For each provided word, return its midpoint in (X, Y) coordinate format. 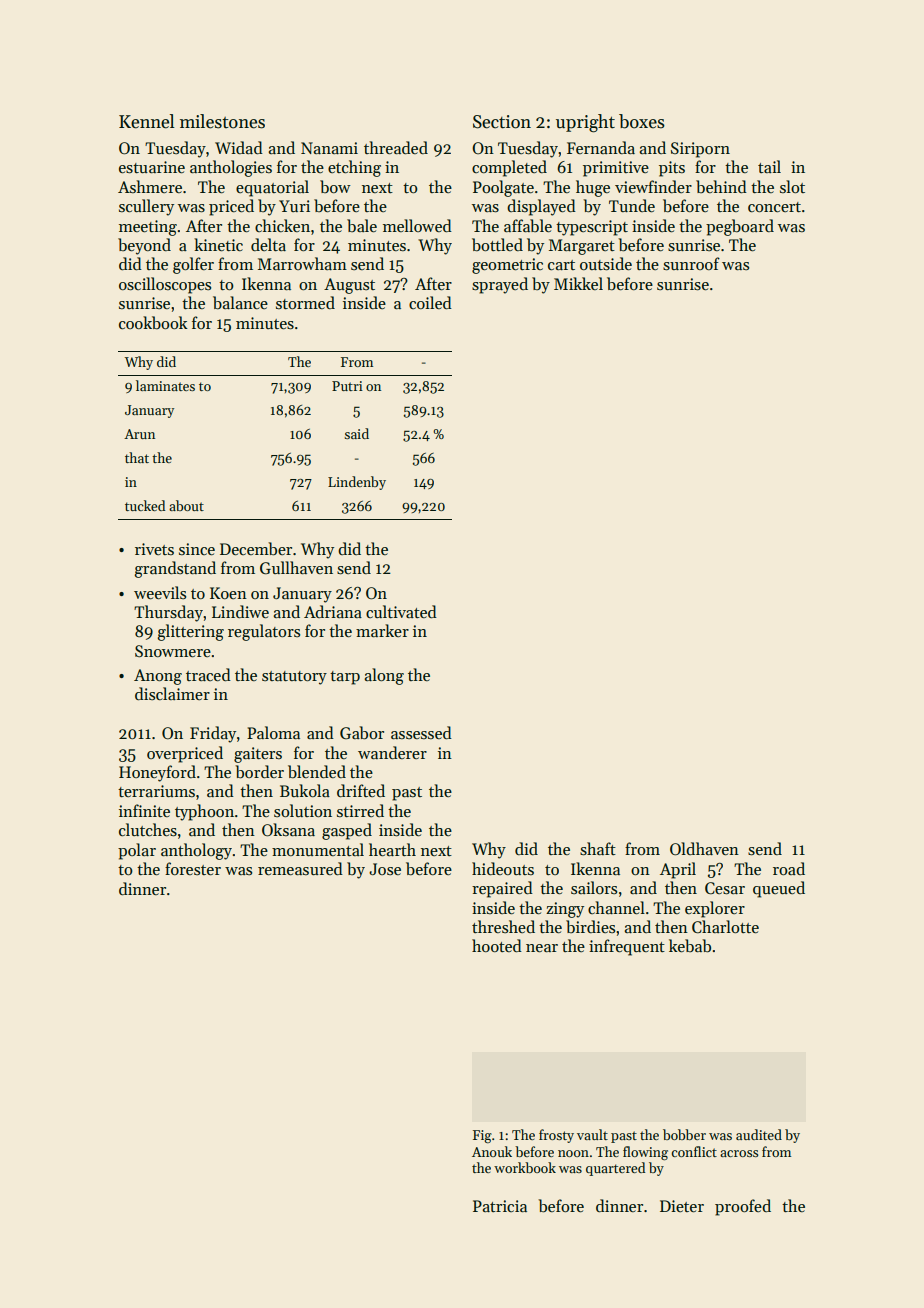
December (256, 549)
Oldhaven (704, 849)
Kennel (147, 121)
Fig (482, 1136)
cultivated (401, 611)
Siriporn (700, 150)
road (789, 868)
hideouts (503, 868)
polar (137, 851)
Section (502, 122)
